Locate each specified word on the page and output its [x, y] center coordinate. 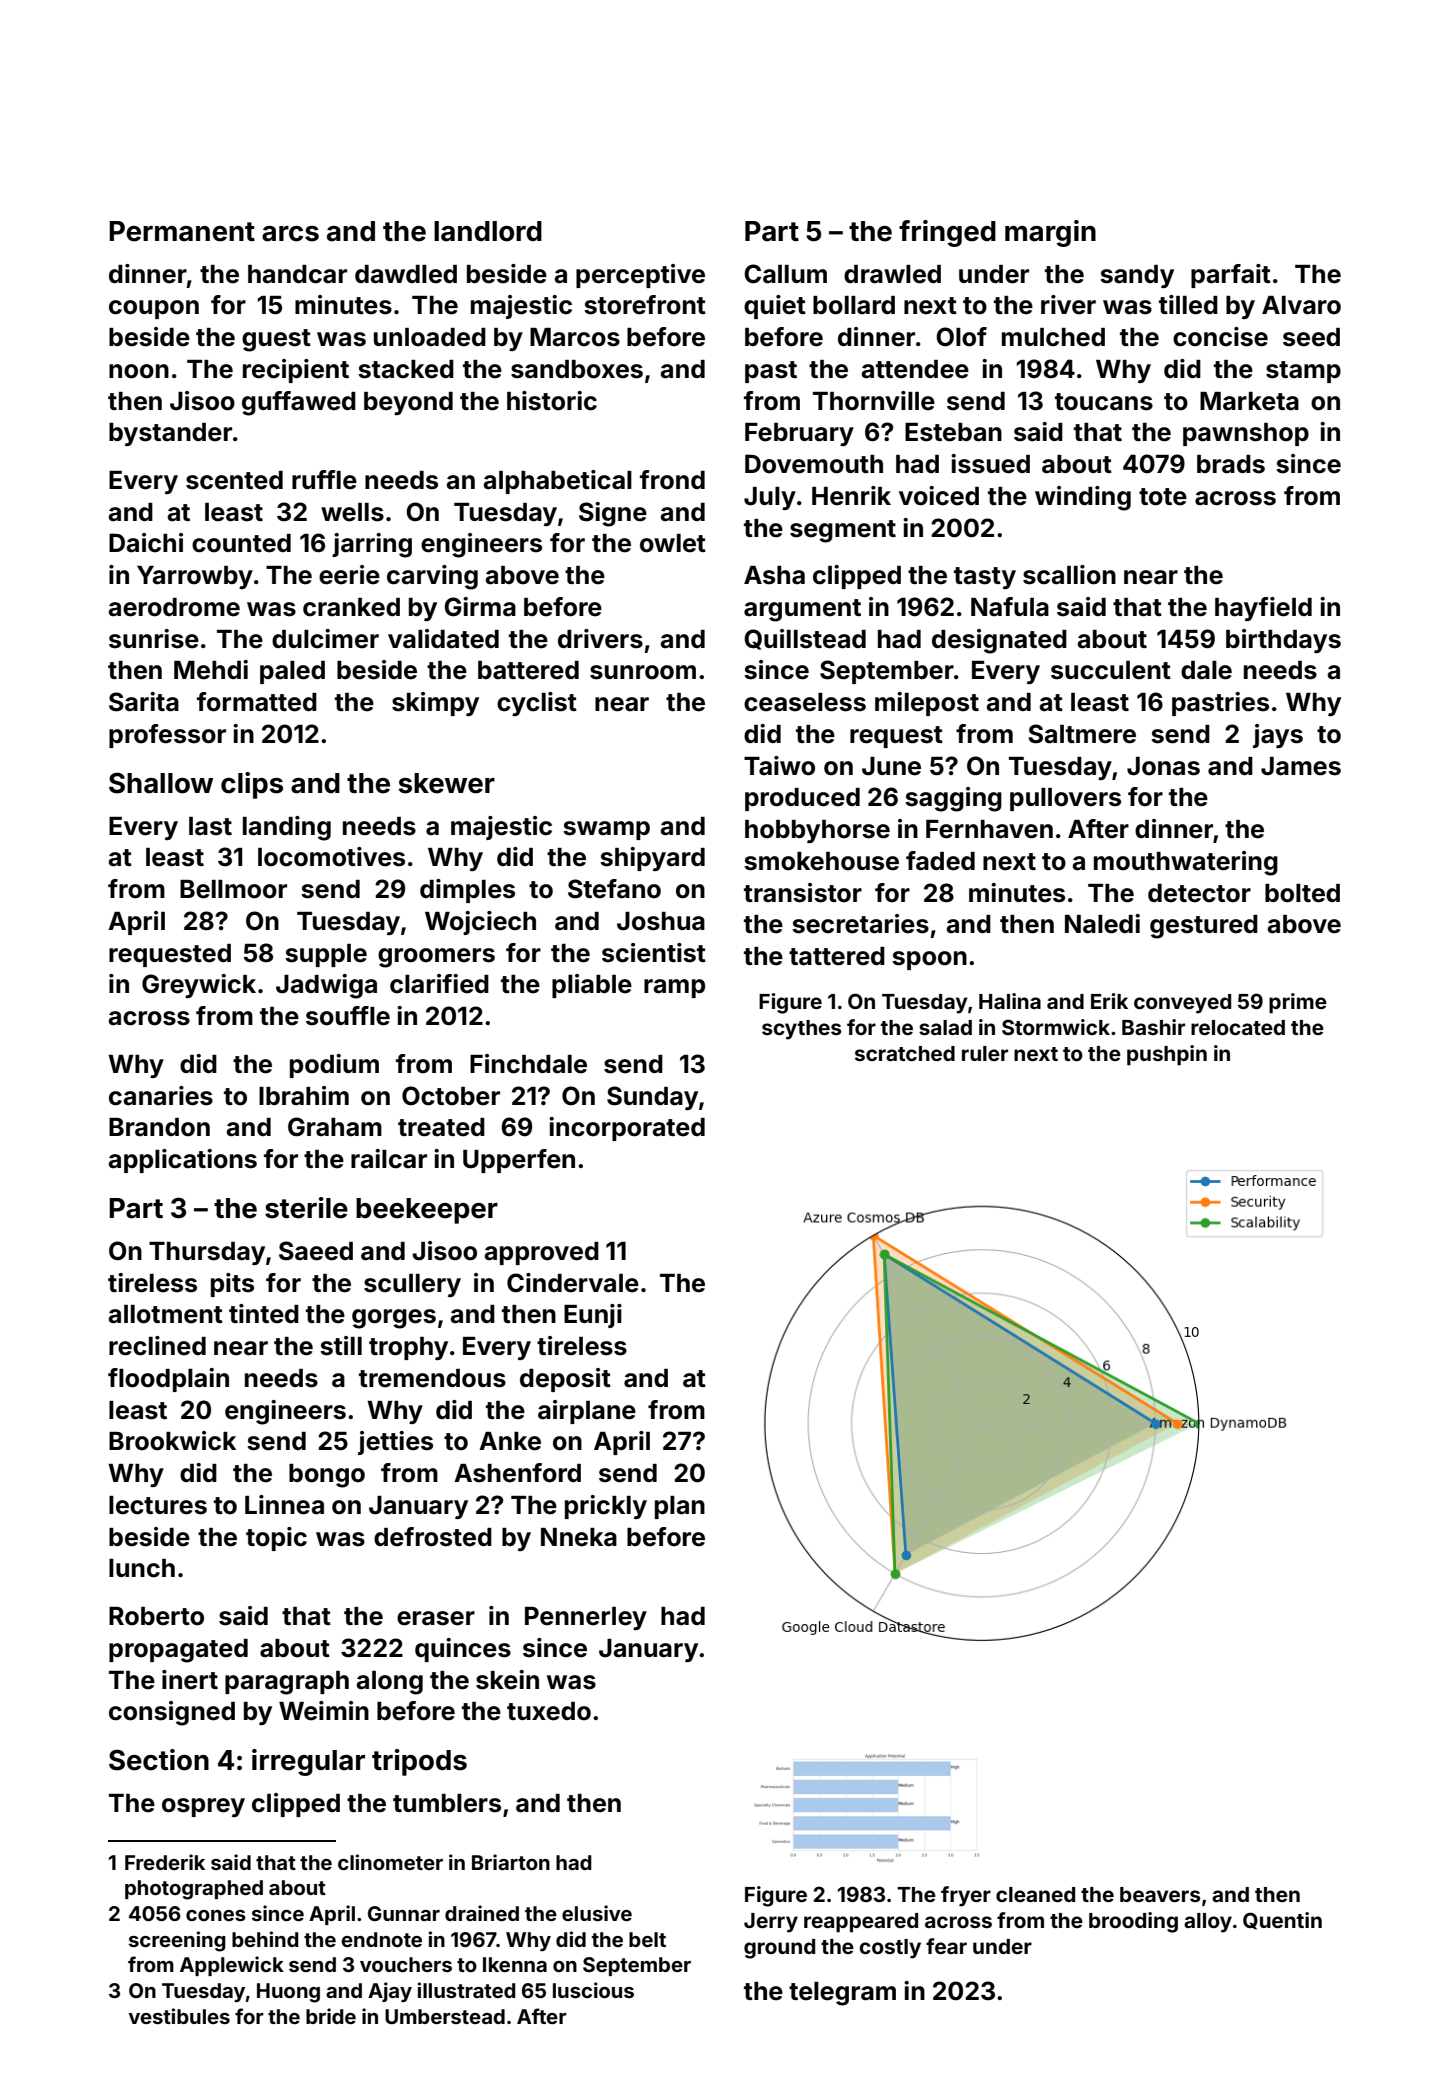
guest [276, 340]
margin [1050, 233]
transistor [803, 893]
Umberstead [445, 2016]
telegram [842, 1994]
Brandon [159, 1127]
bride [331, 2016]
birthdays [1283, 641]
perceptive [640, 276]
